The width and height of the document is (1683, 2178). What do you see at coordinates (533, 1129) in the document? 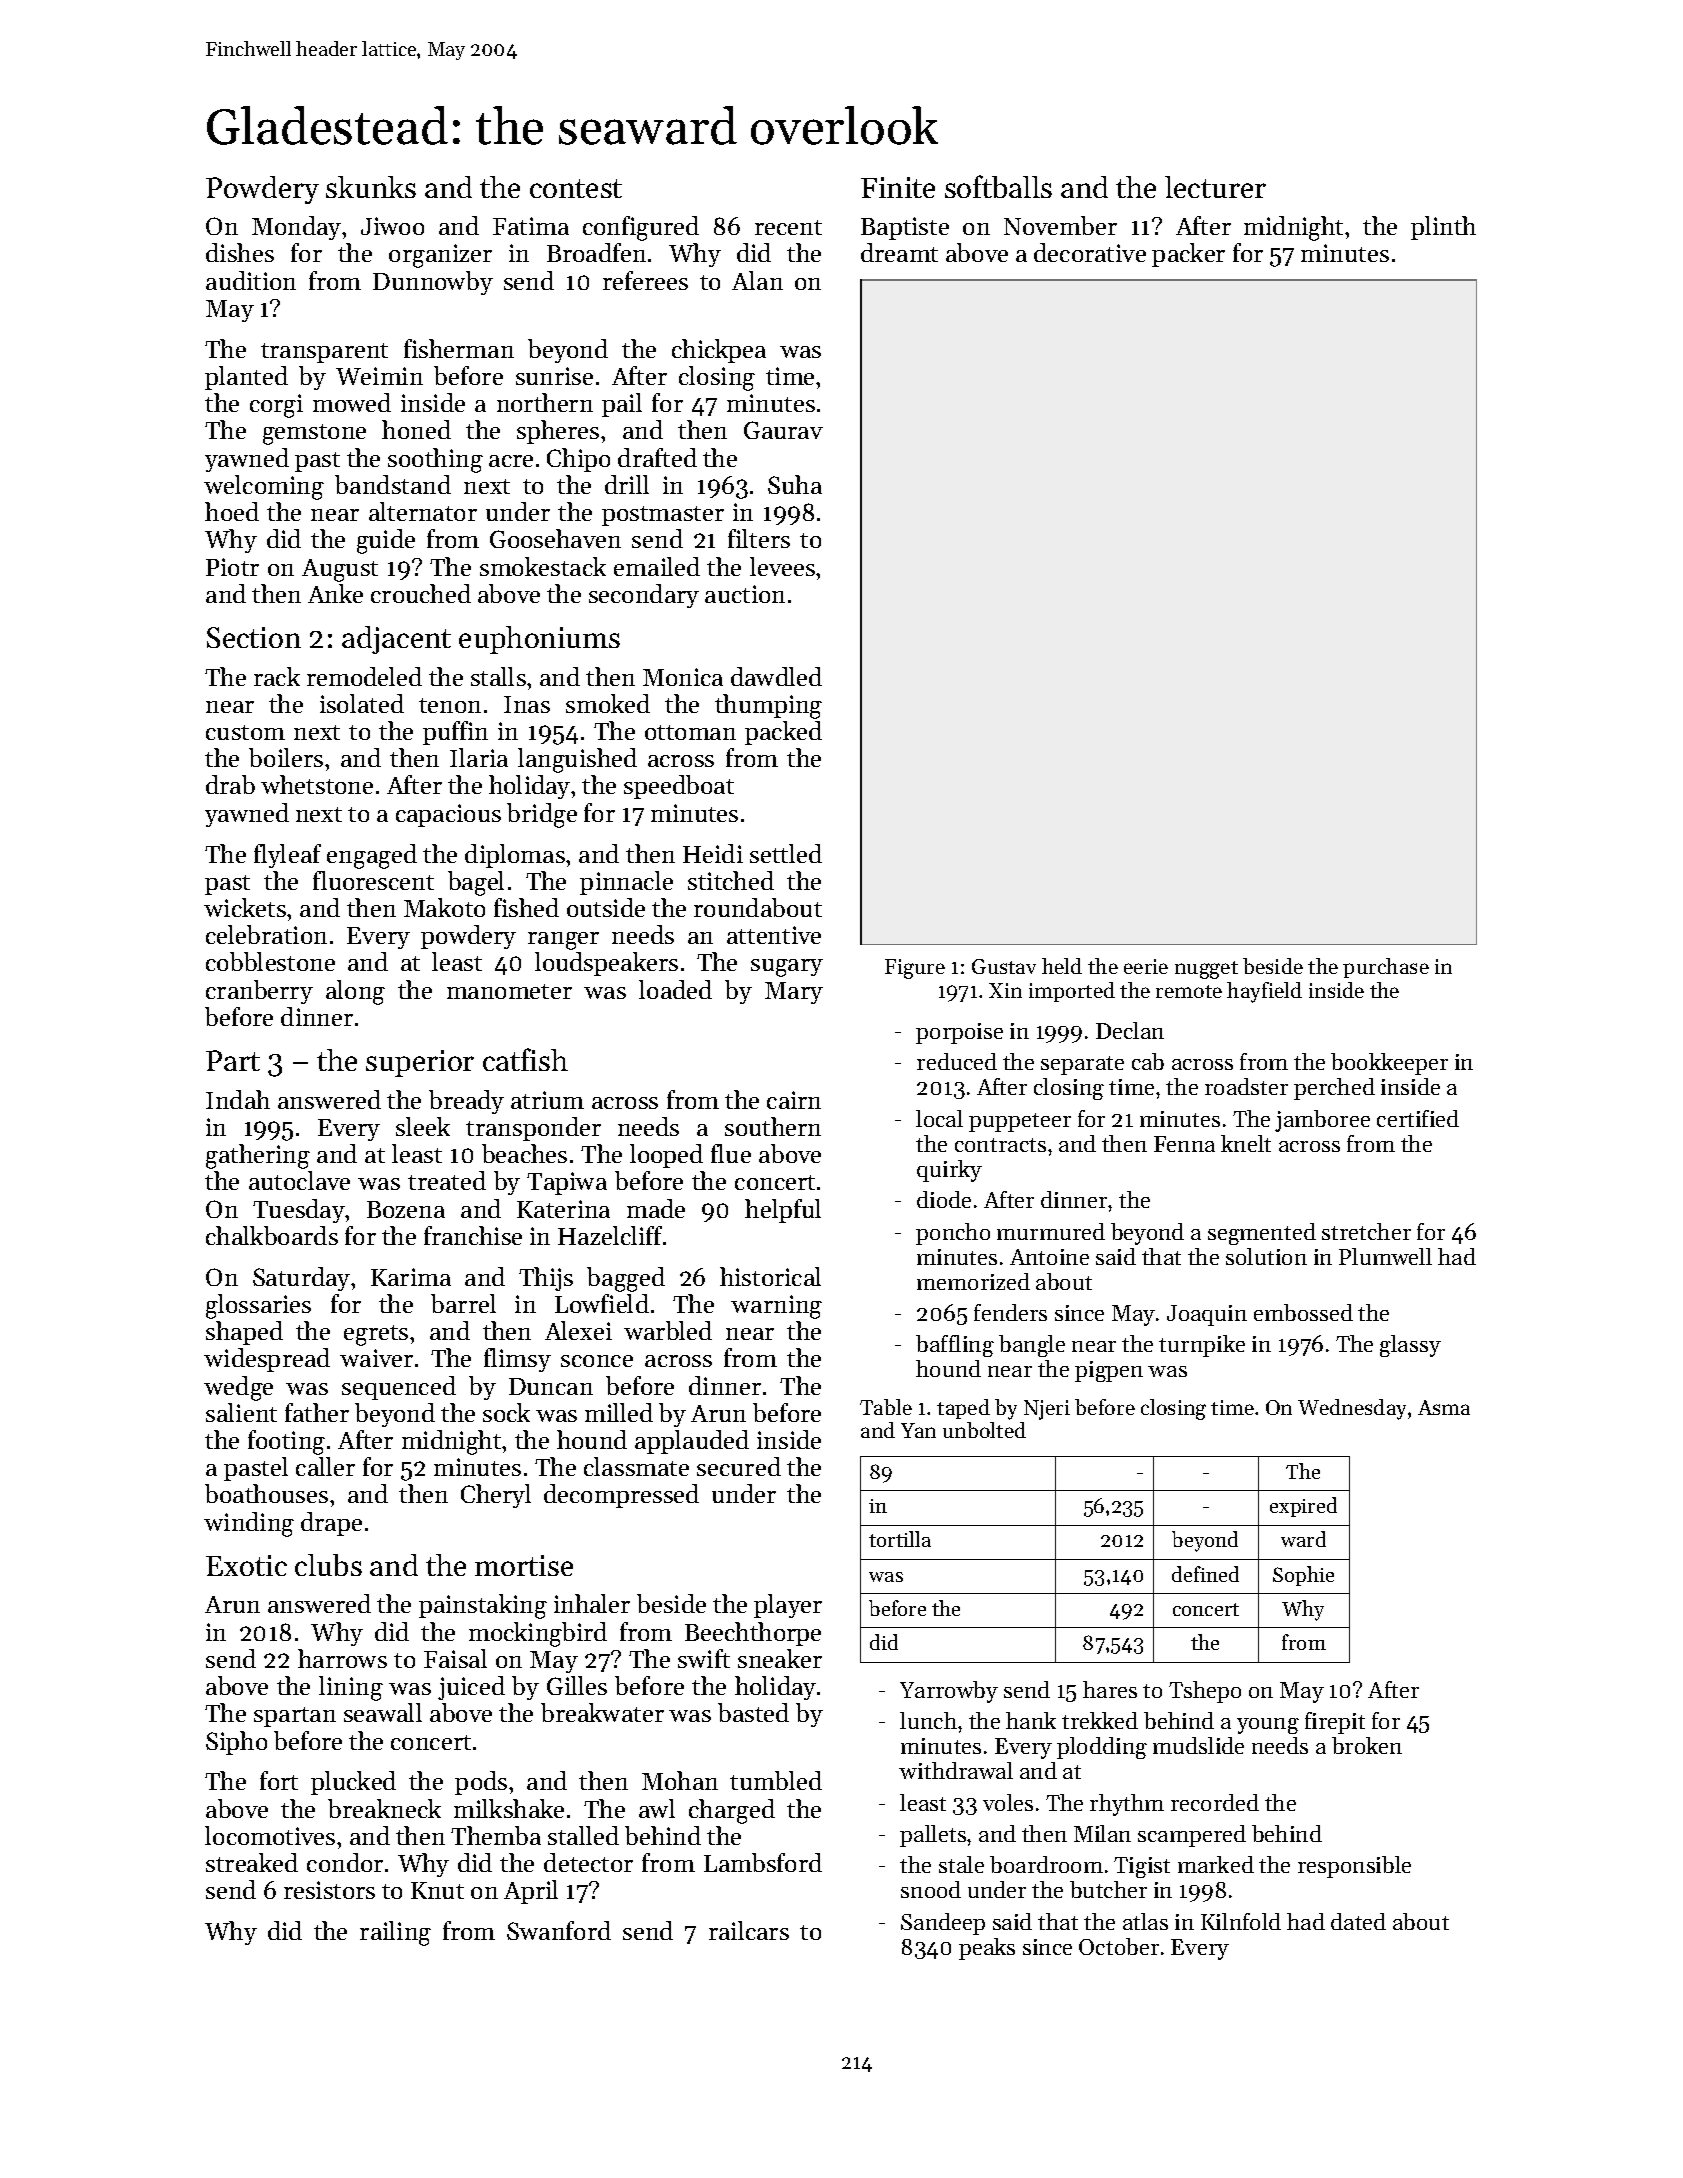
I see `transponder` at bounding box center [533, 1129].
